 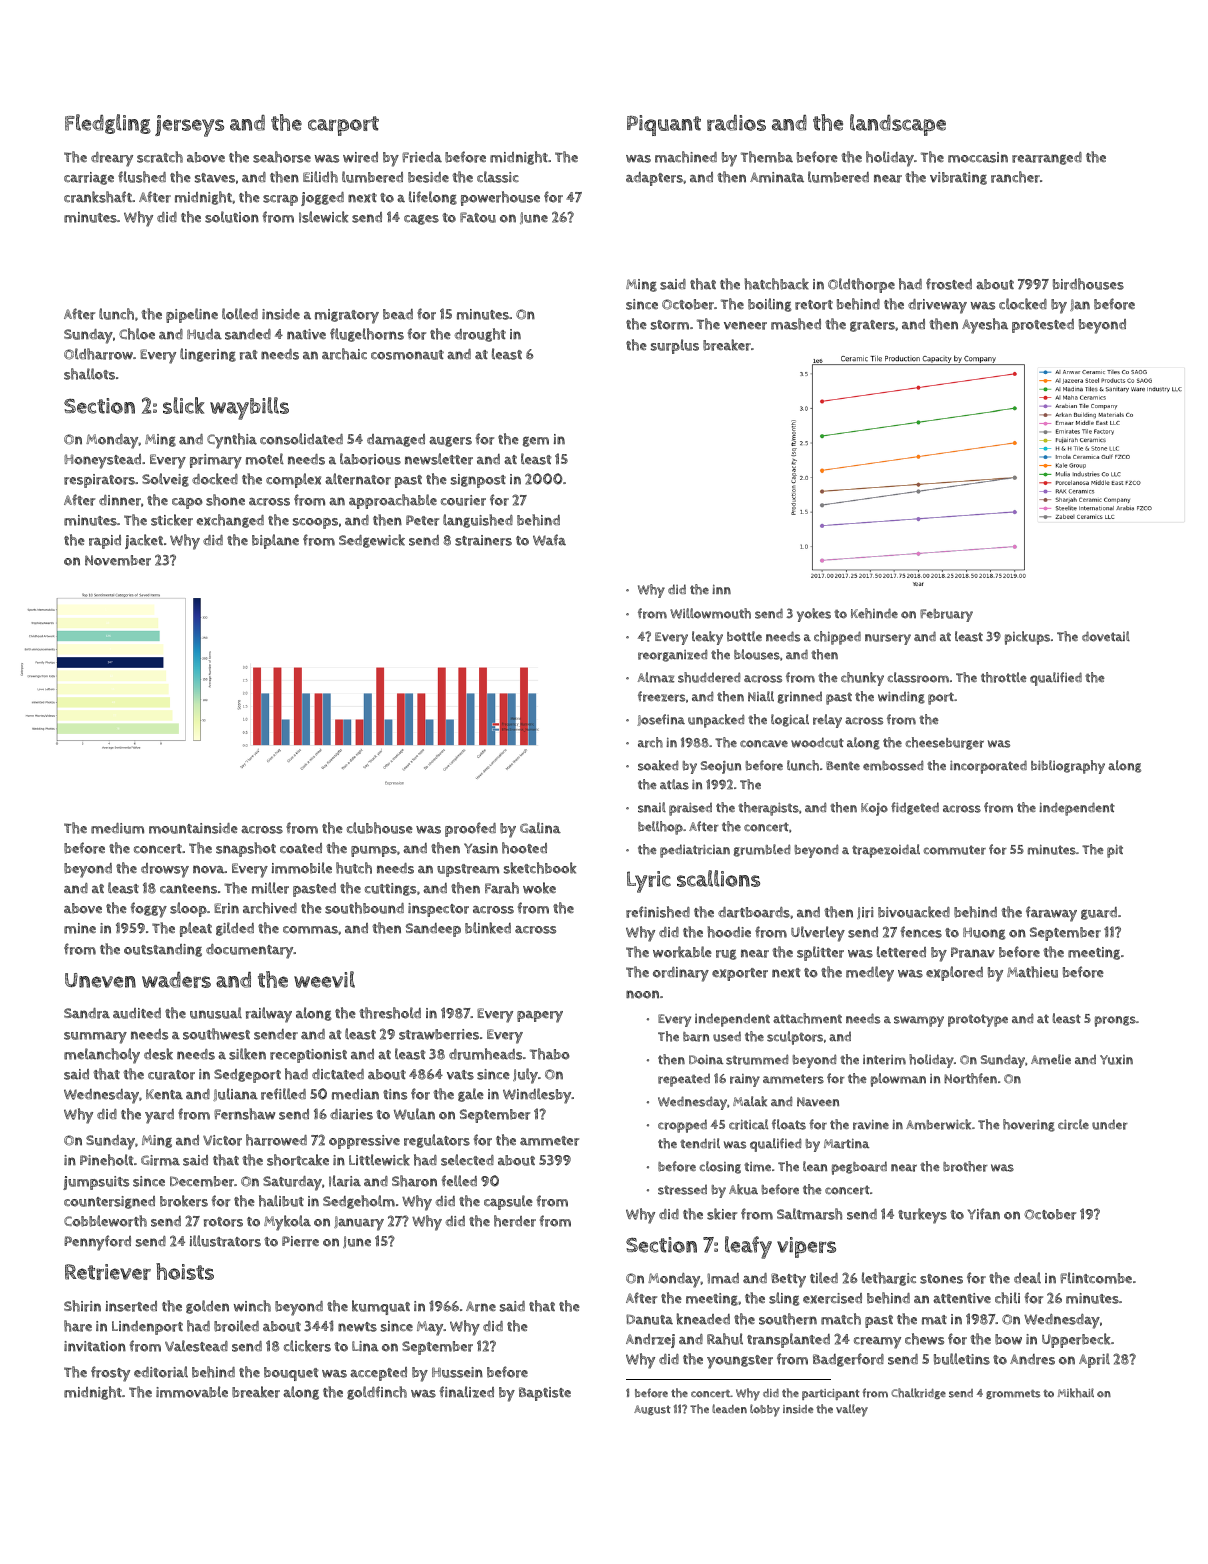 I want to click on jerseys, so click(x=189, y=126).
